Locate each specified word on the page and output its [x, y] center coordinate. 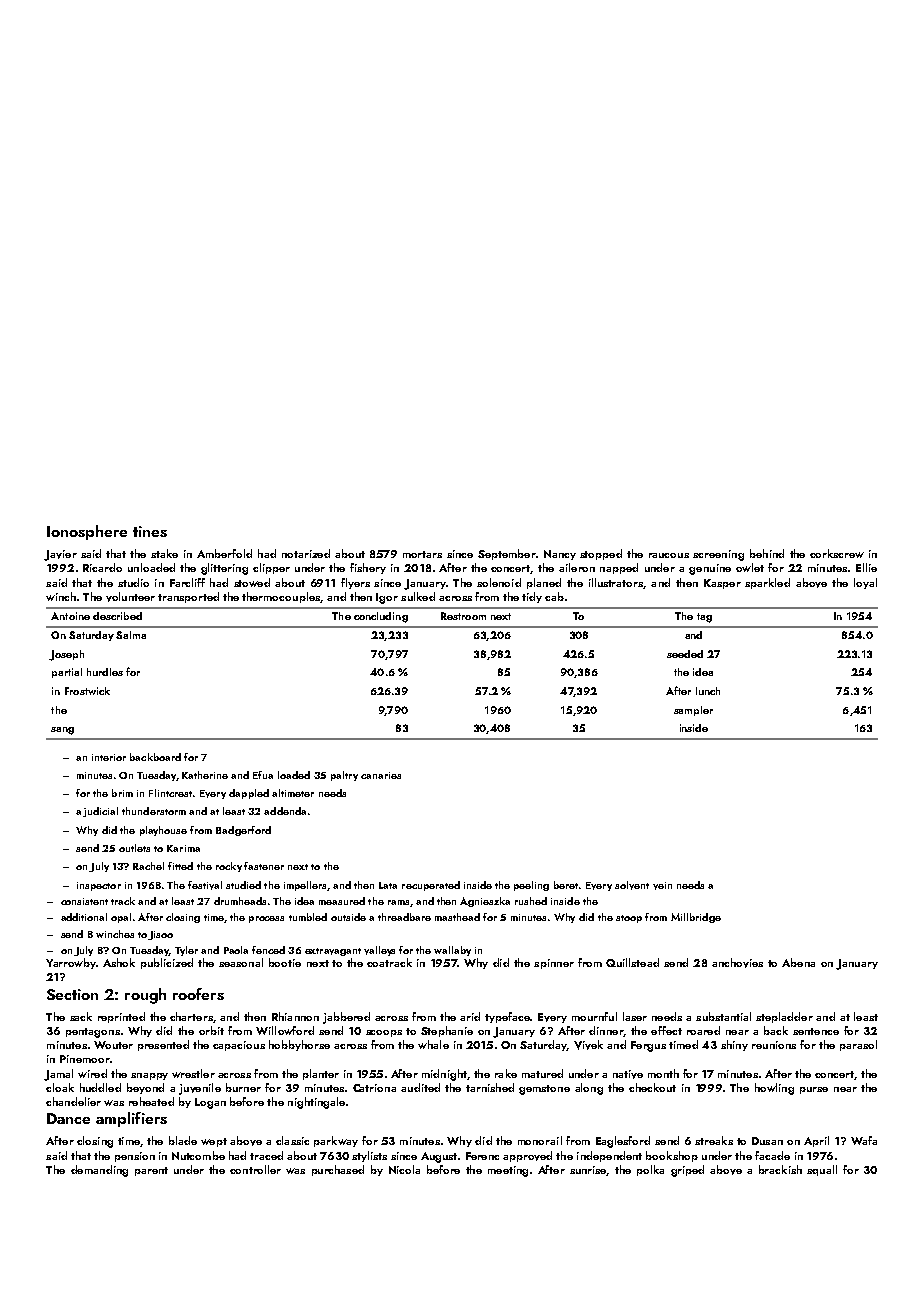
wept [214, 1142]
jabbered [346, 1018]
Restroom [463, 616]
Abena [798, 962]
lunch [708, 691]
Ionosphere [87, 532]
